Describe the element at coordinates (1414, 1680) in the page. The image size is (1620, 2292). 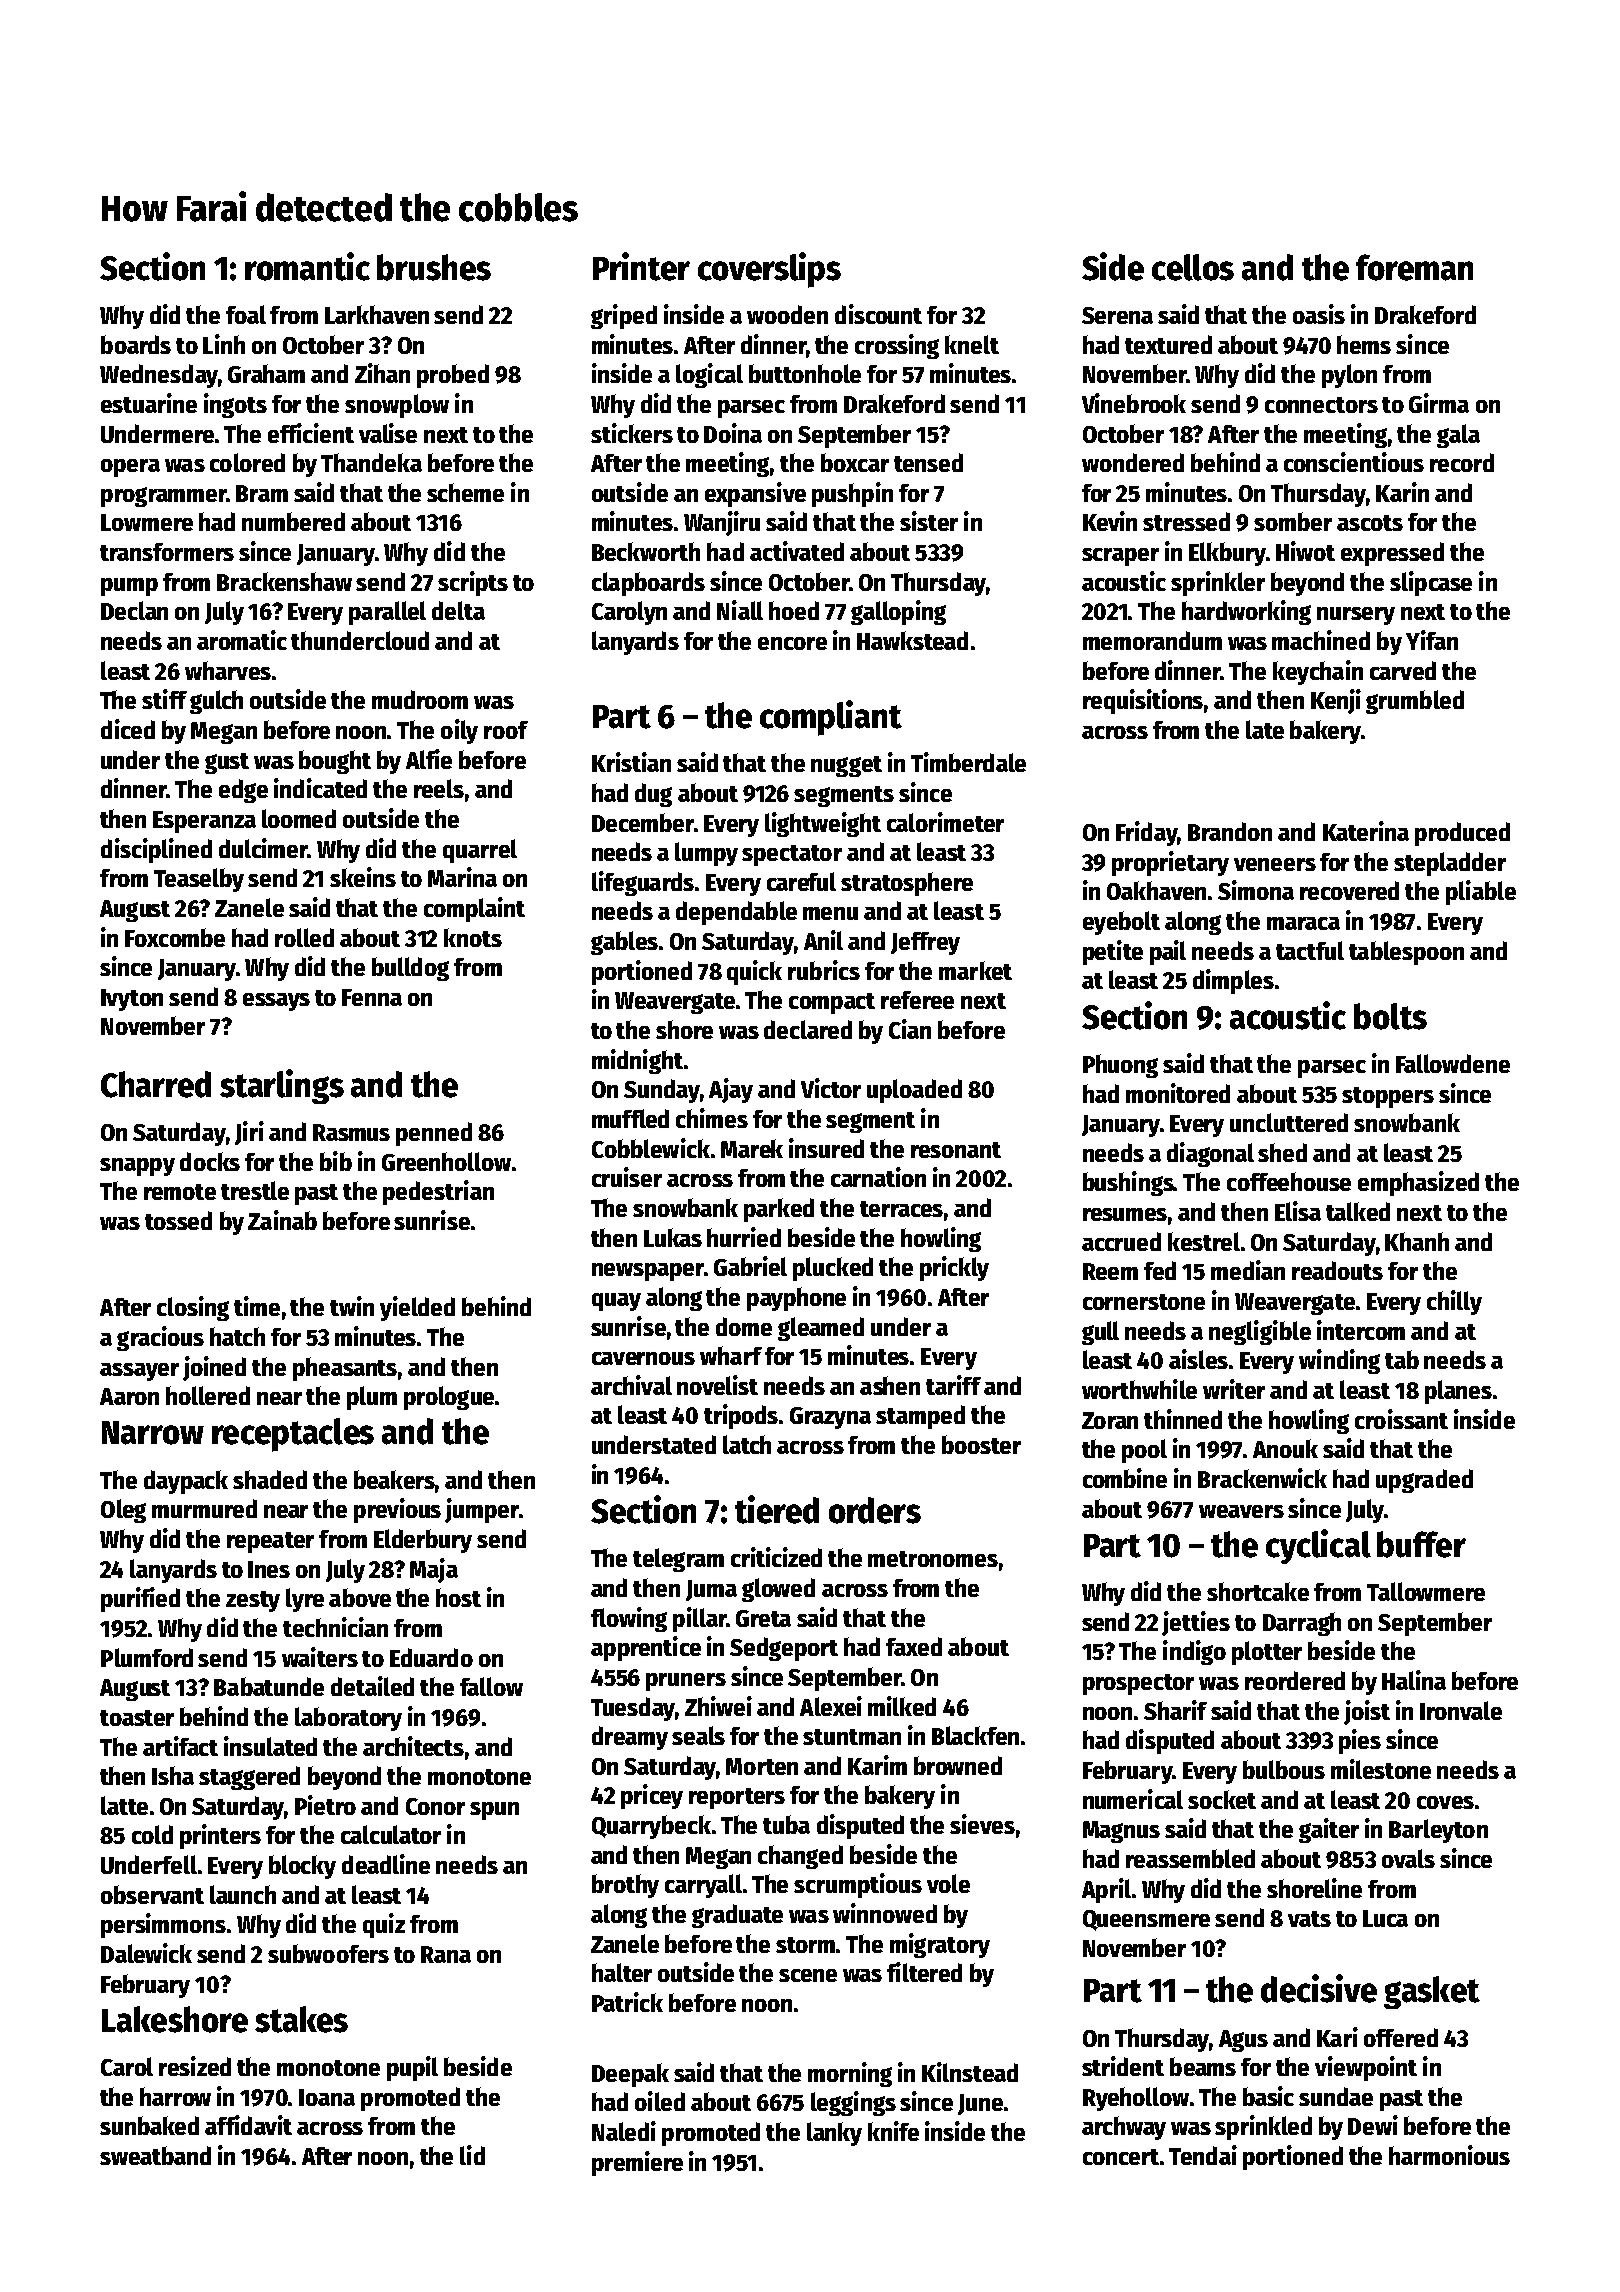
I see `Halina` at that location.
